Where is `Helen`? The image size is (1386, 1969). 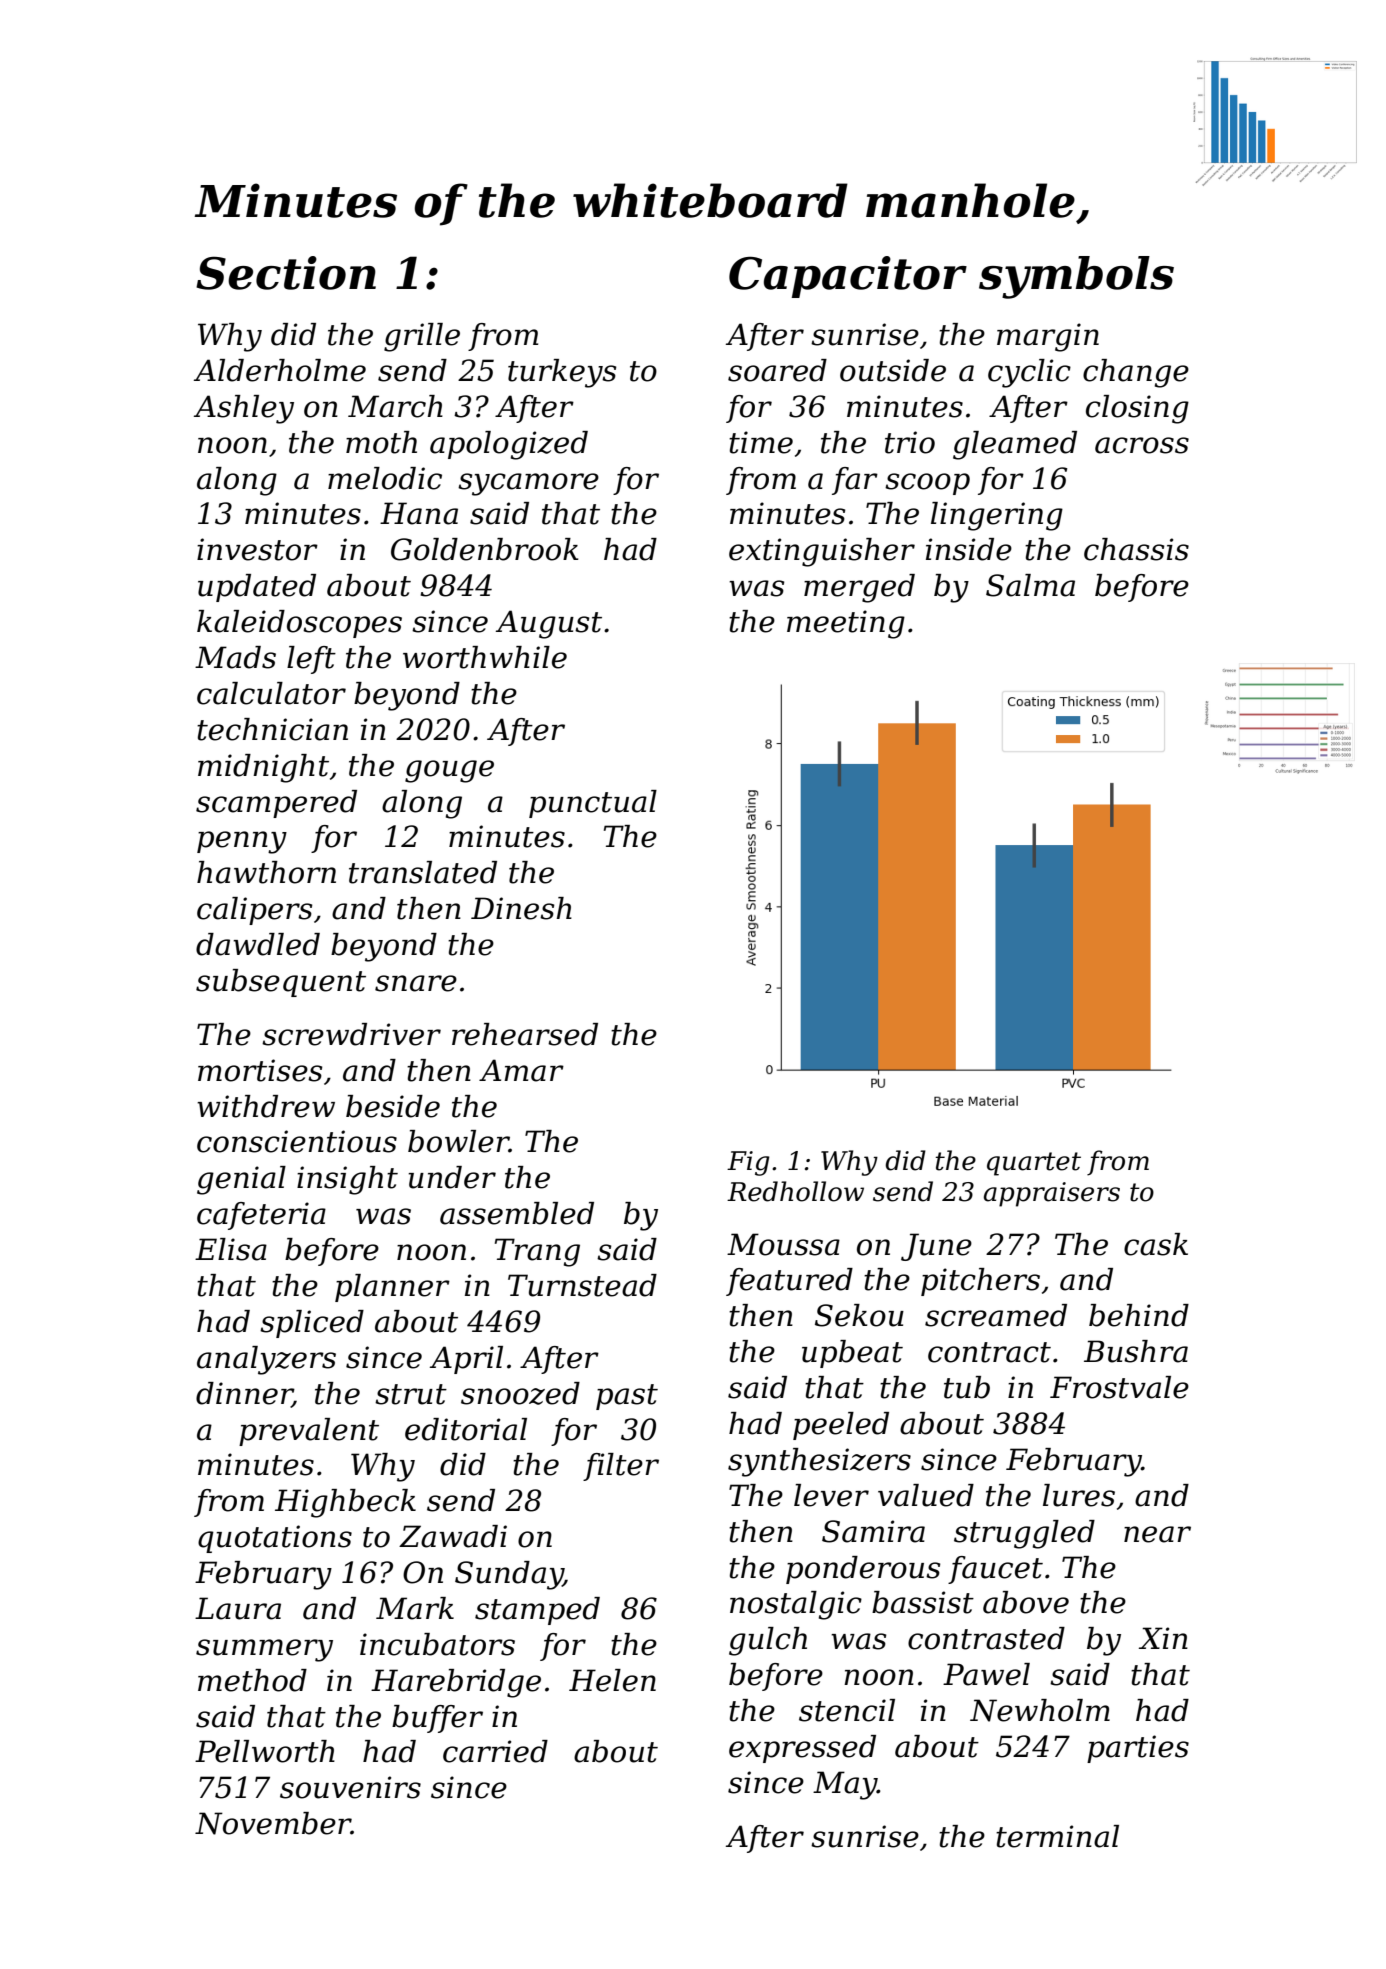 Helen is located at coordinates (612, 1680).
